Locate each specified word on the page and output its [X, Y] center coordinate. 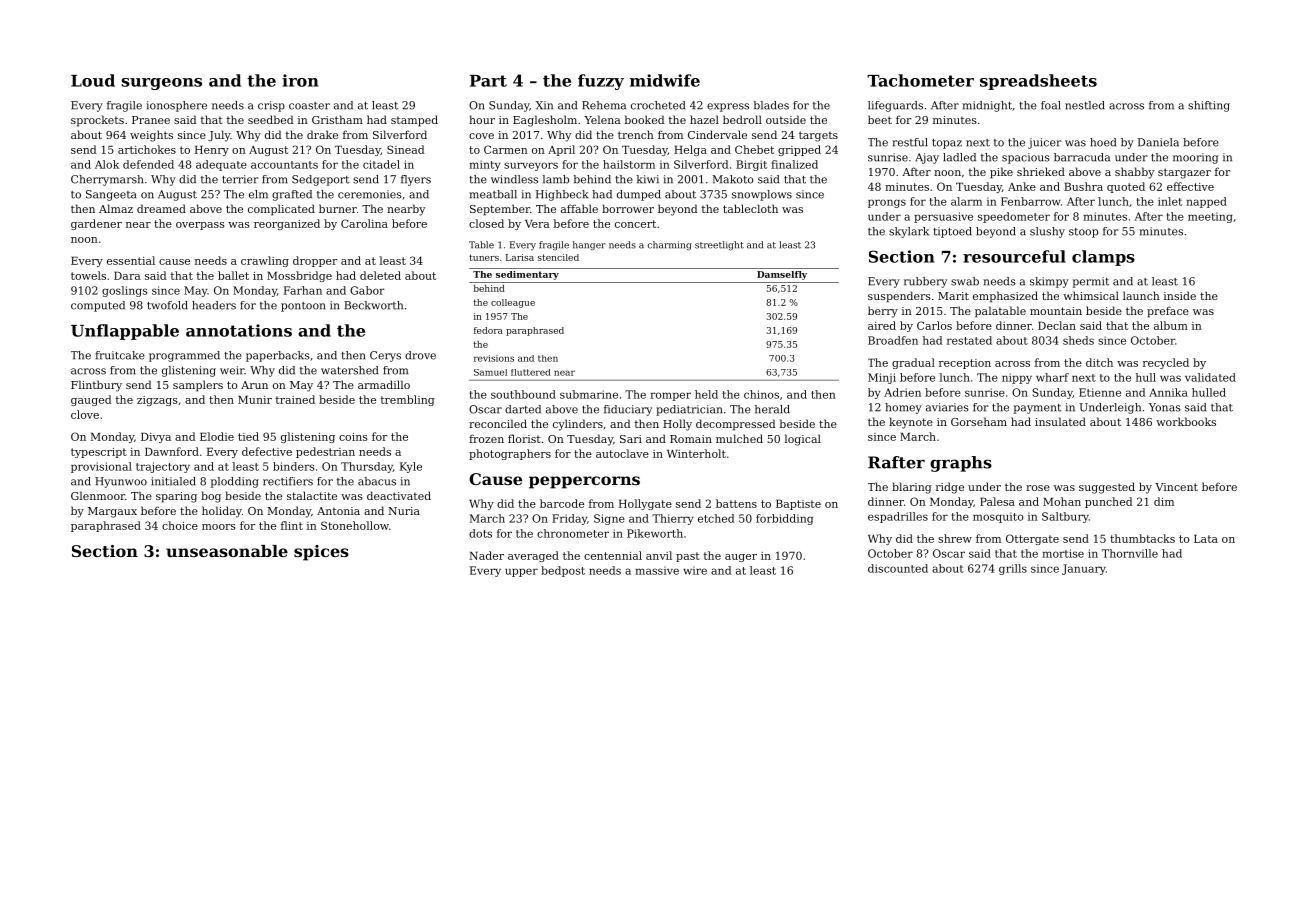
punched [1109, 502]
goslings [124, 291]
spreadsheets [1038, 82]
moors [218, 527]
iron [300, 80]
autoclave [622, 453]
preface [1168, 312]
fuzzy [601, 82]
